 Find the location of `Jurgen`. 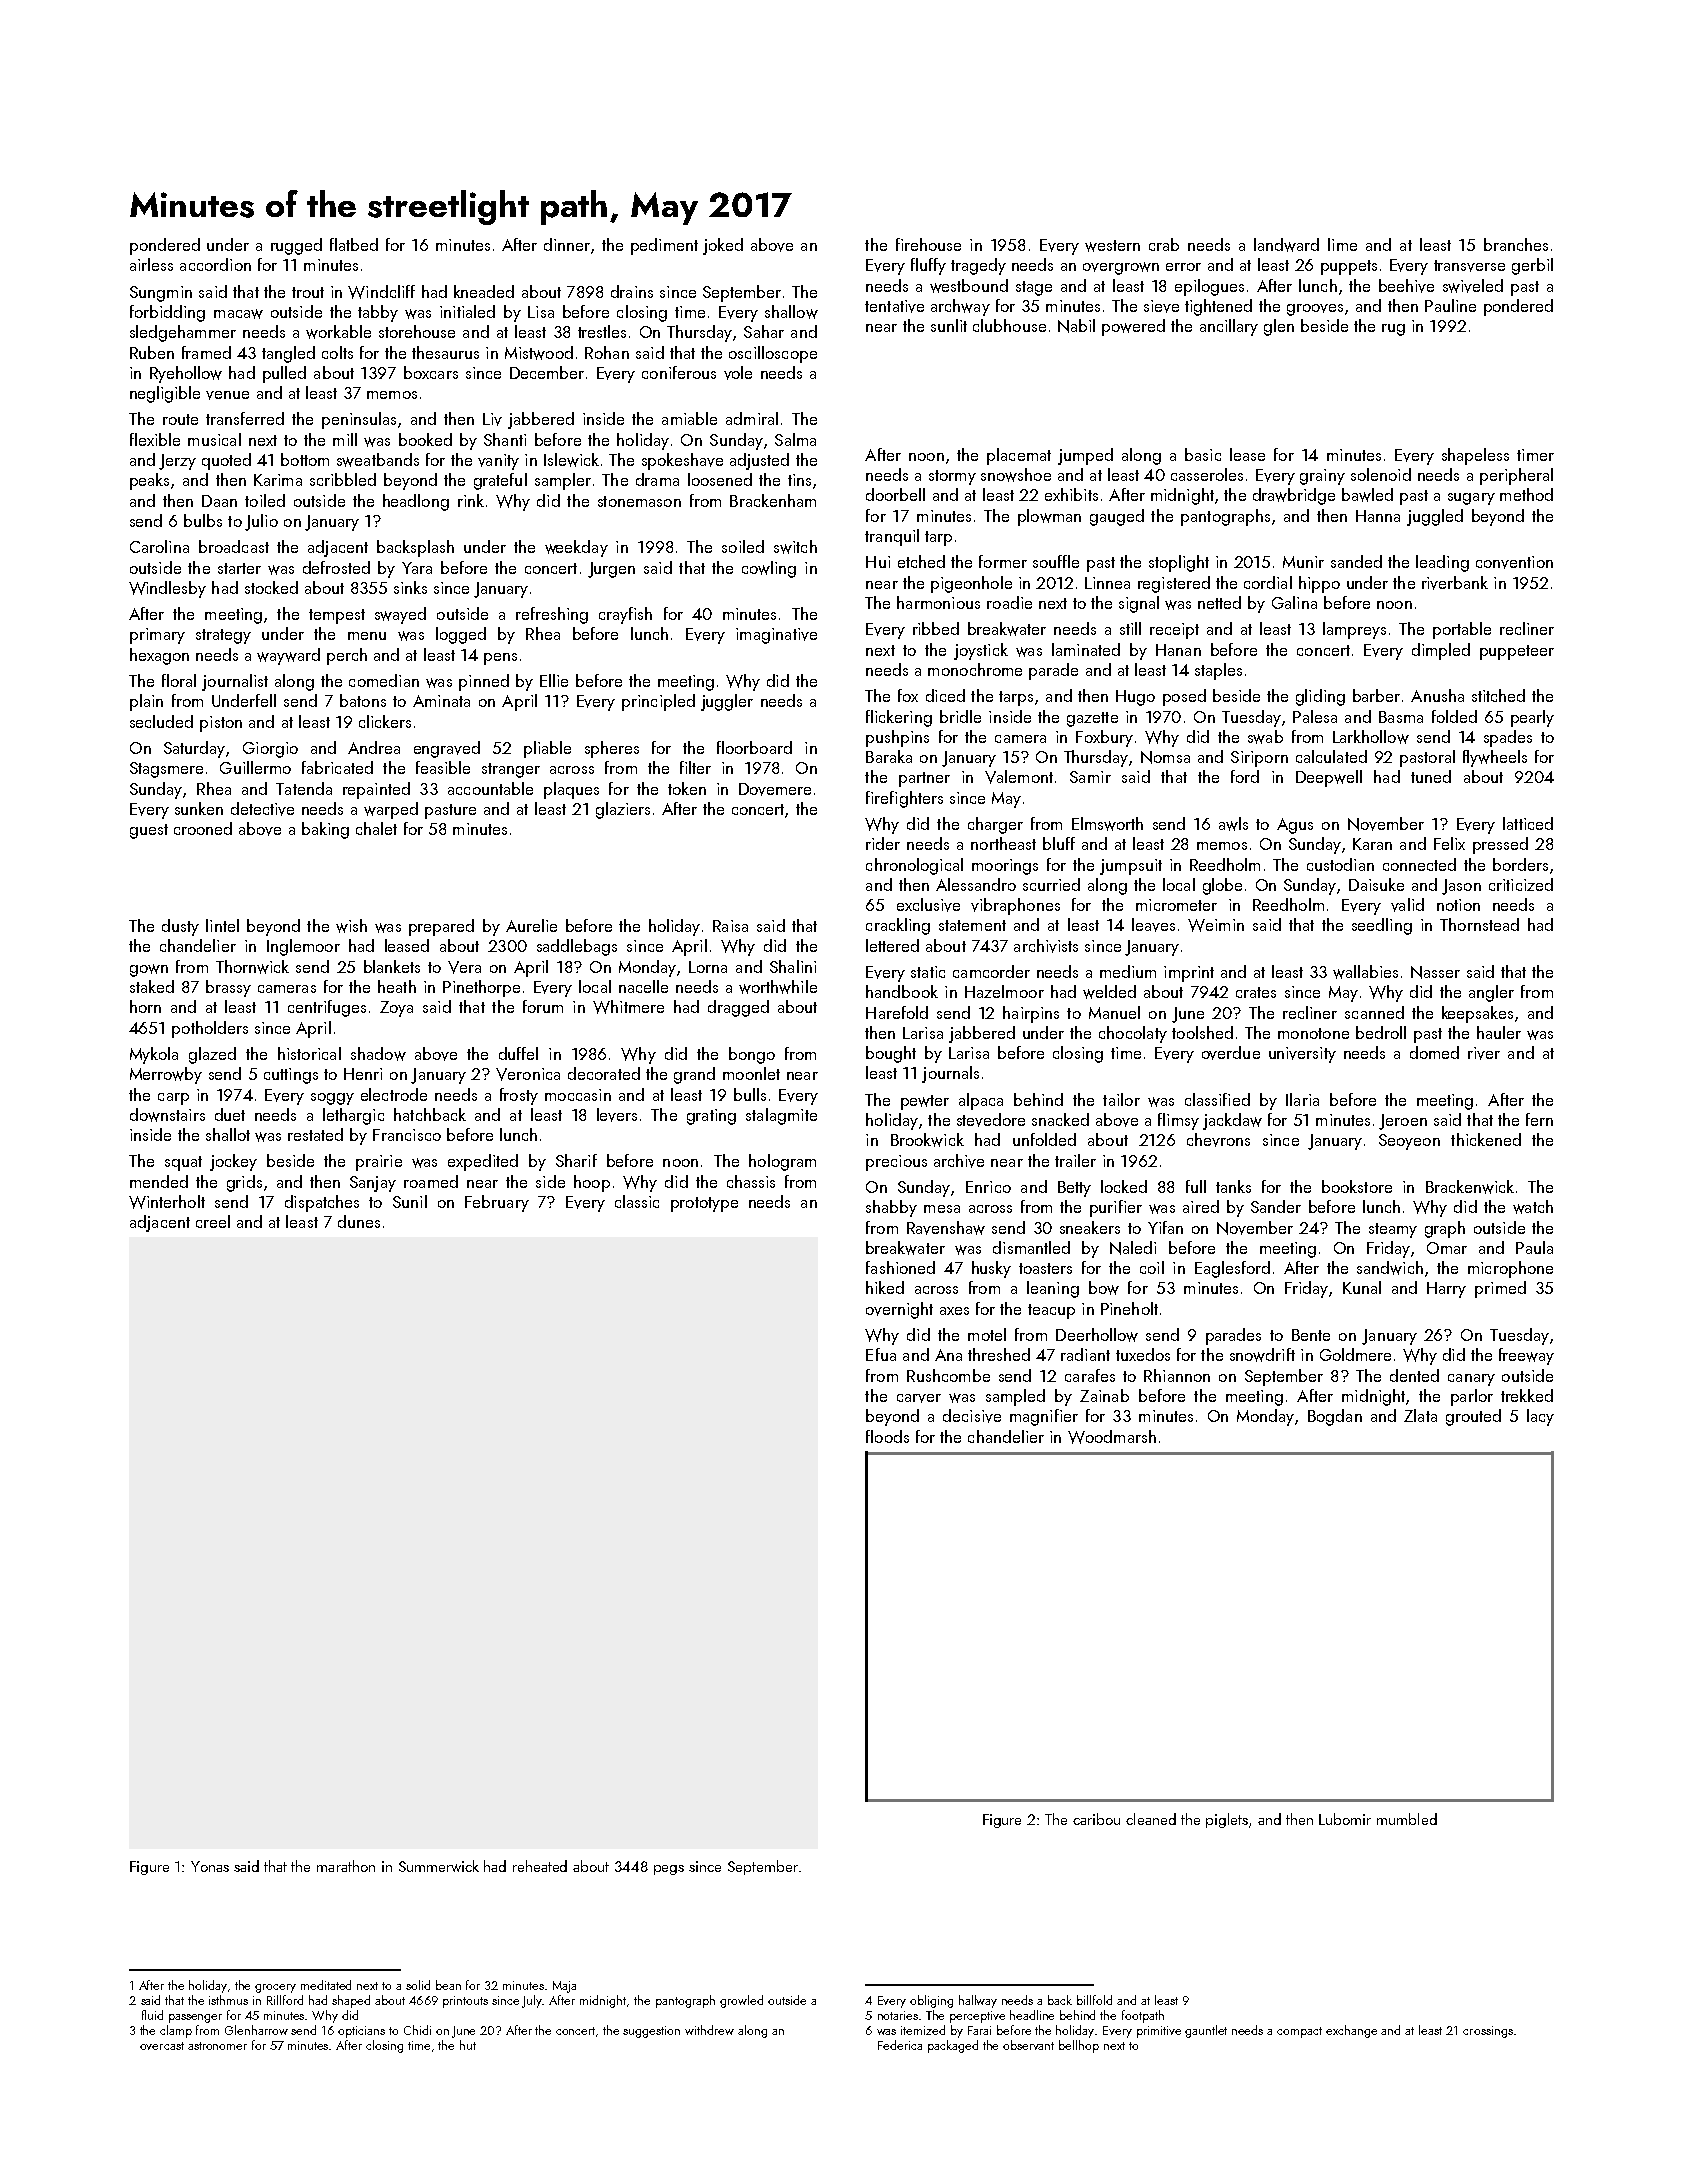

Jurgen is located at coordinates (611, 570).
